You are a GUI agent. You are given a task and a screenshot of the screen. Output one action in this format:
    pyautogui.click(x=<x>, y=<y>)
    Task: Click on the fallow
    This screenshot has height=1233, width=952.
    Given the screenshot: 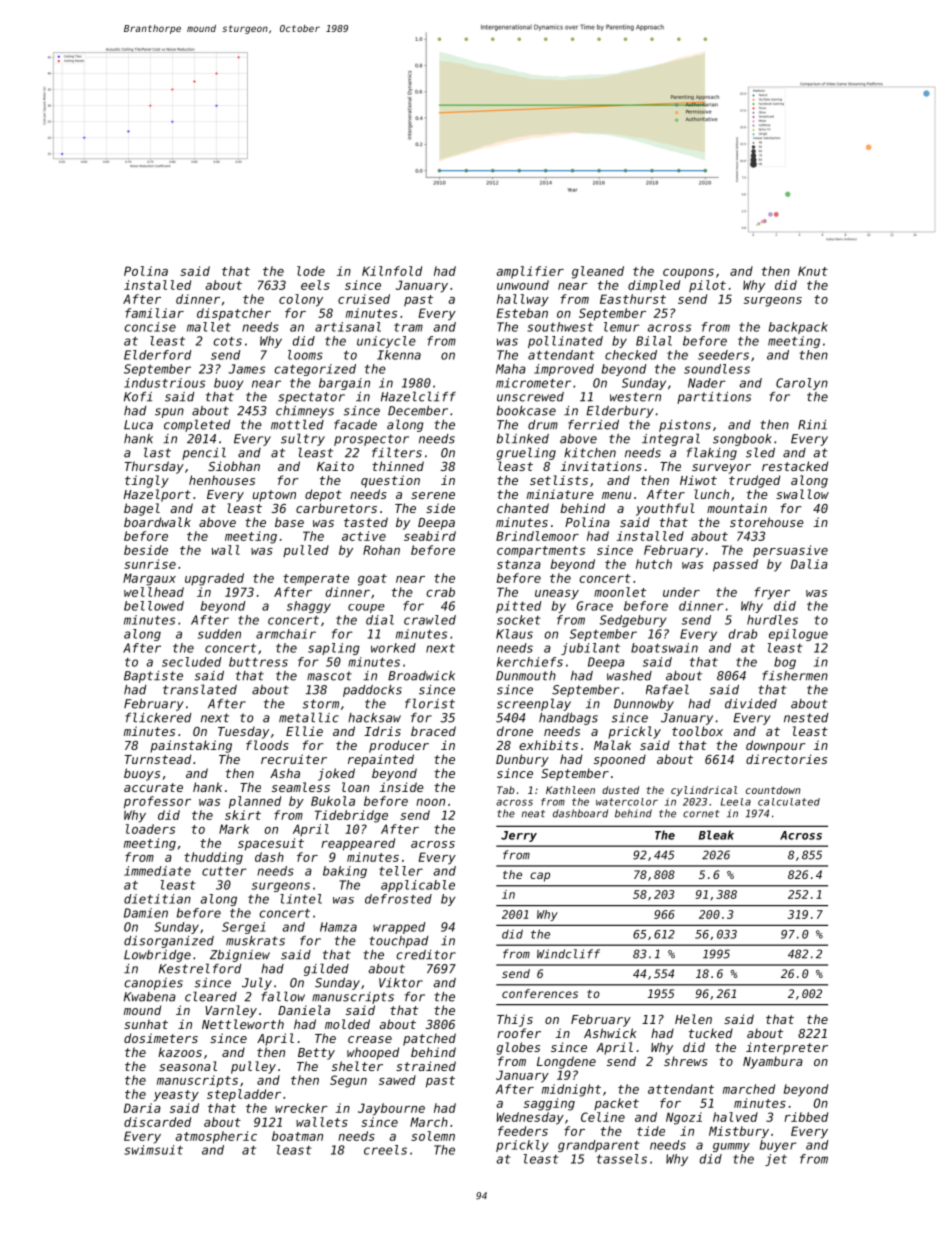 What is the action you would take?
    pyautogui.click(x=283, y=996)
